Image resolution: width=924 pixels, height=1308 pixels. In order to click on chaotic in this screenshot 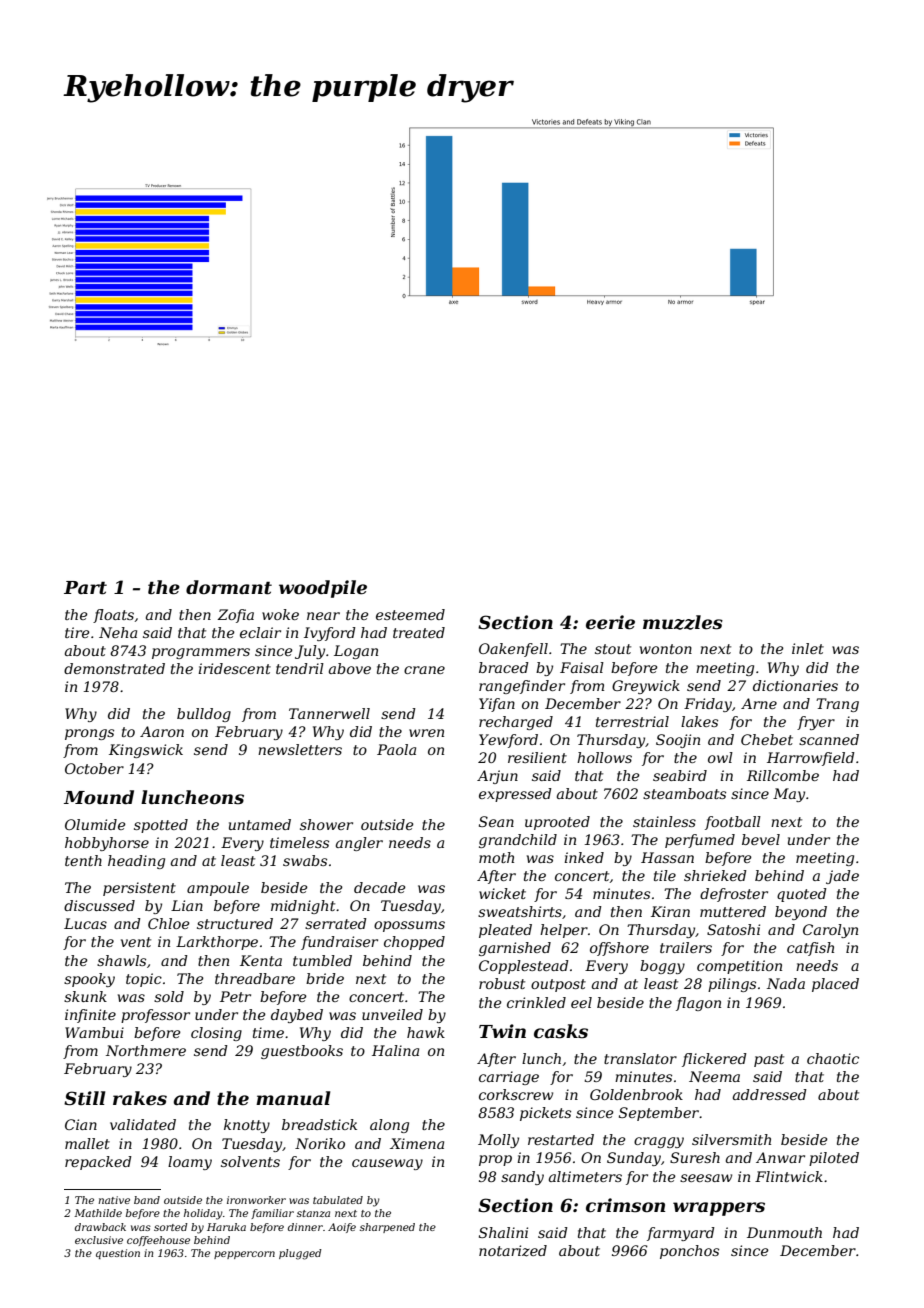, I will do `click(833, 1058)`.
